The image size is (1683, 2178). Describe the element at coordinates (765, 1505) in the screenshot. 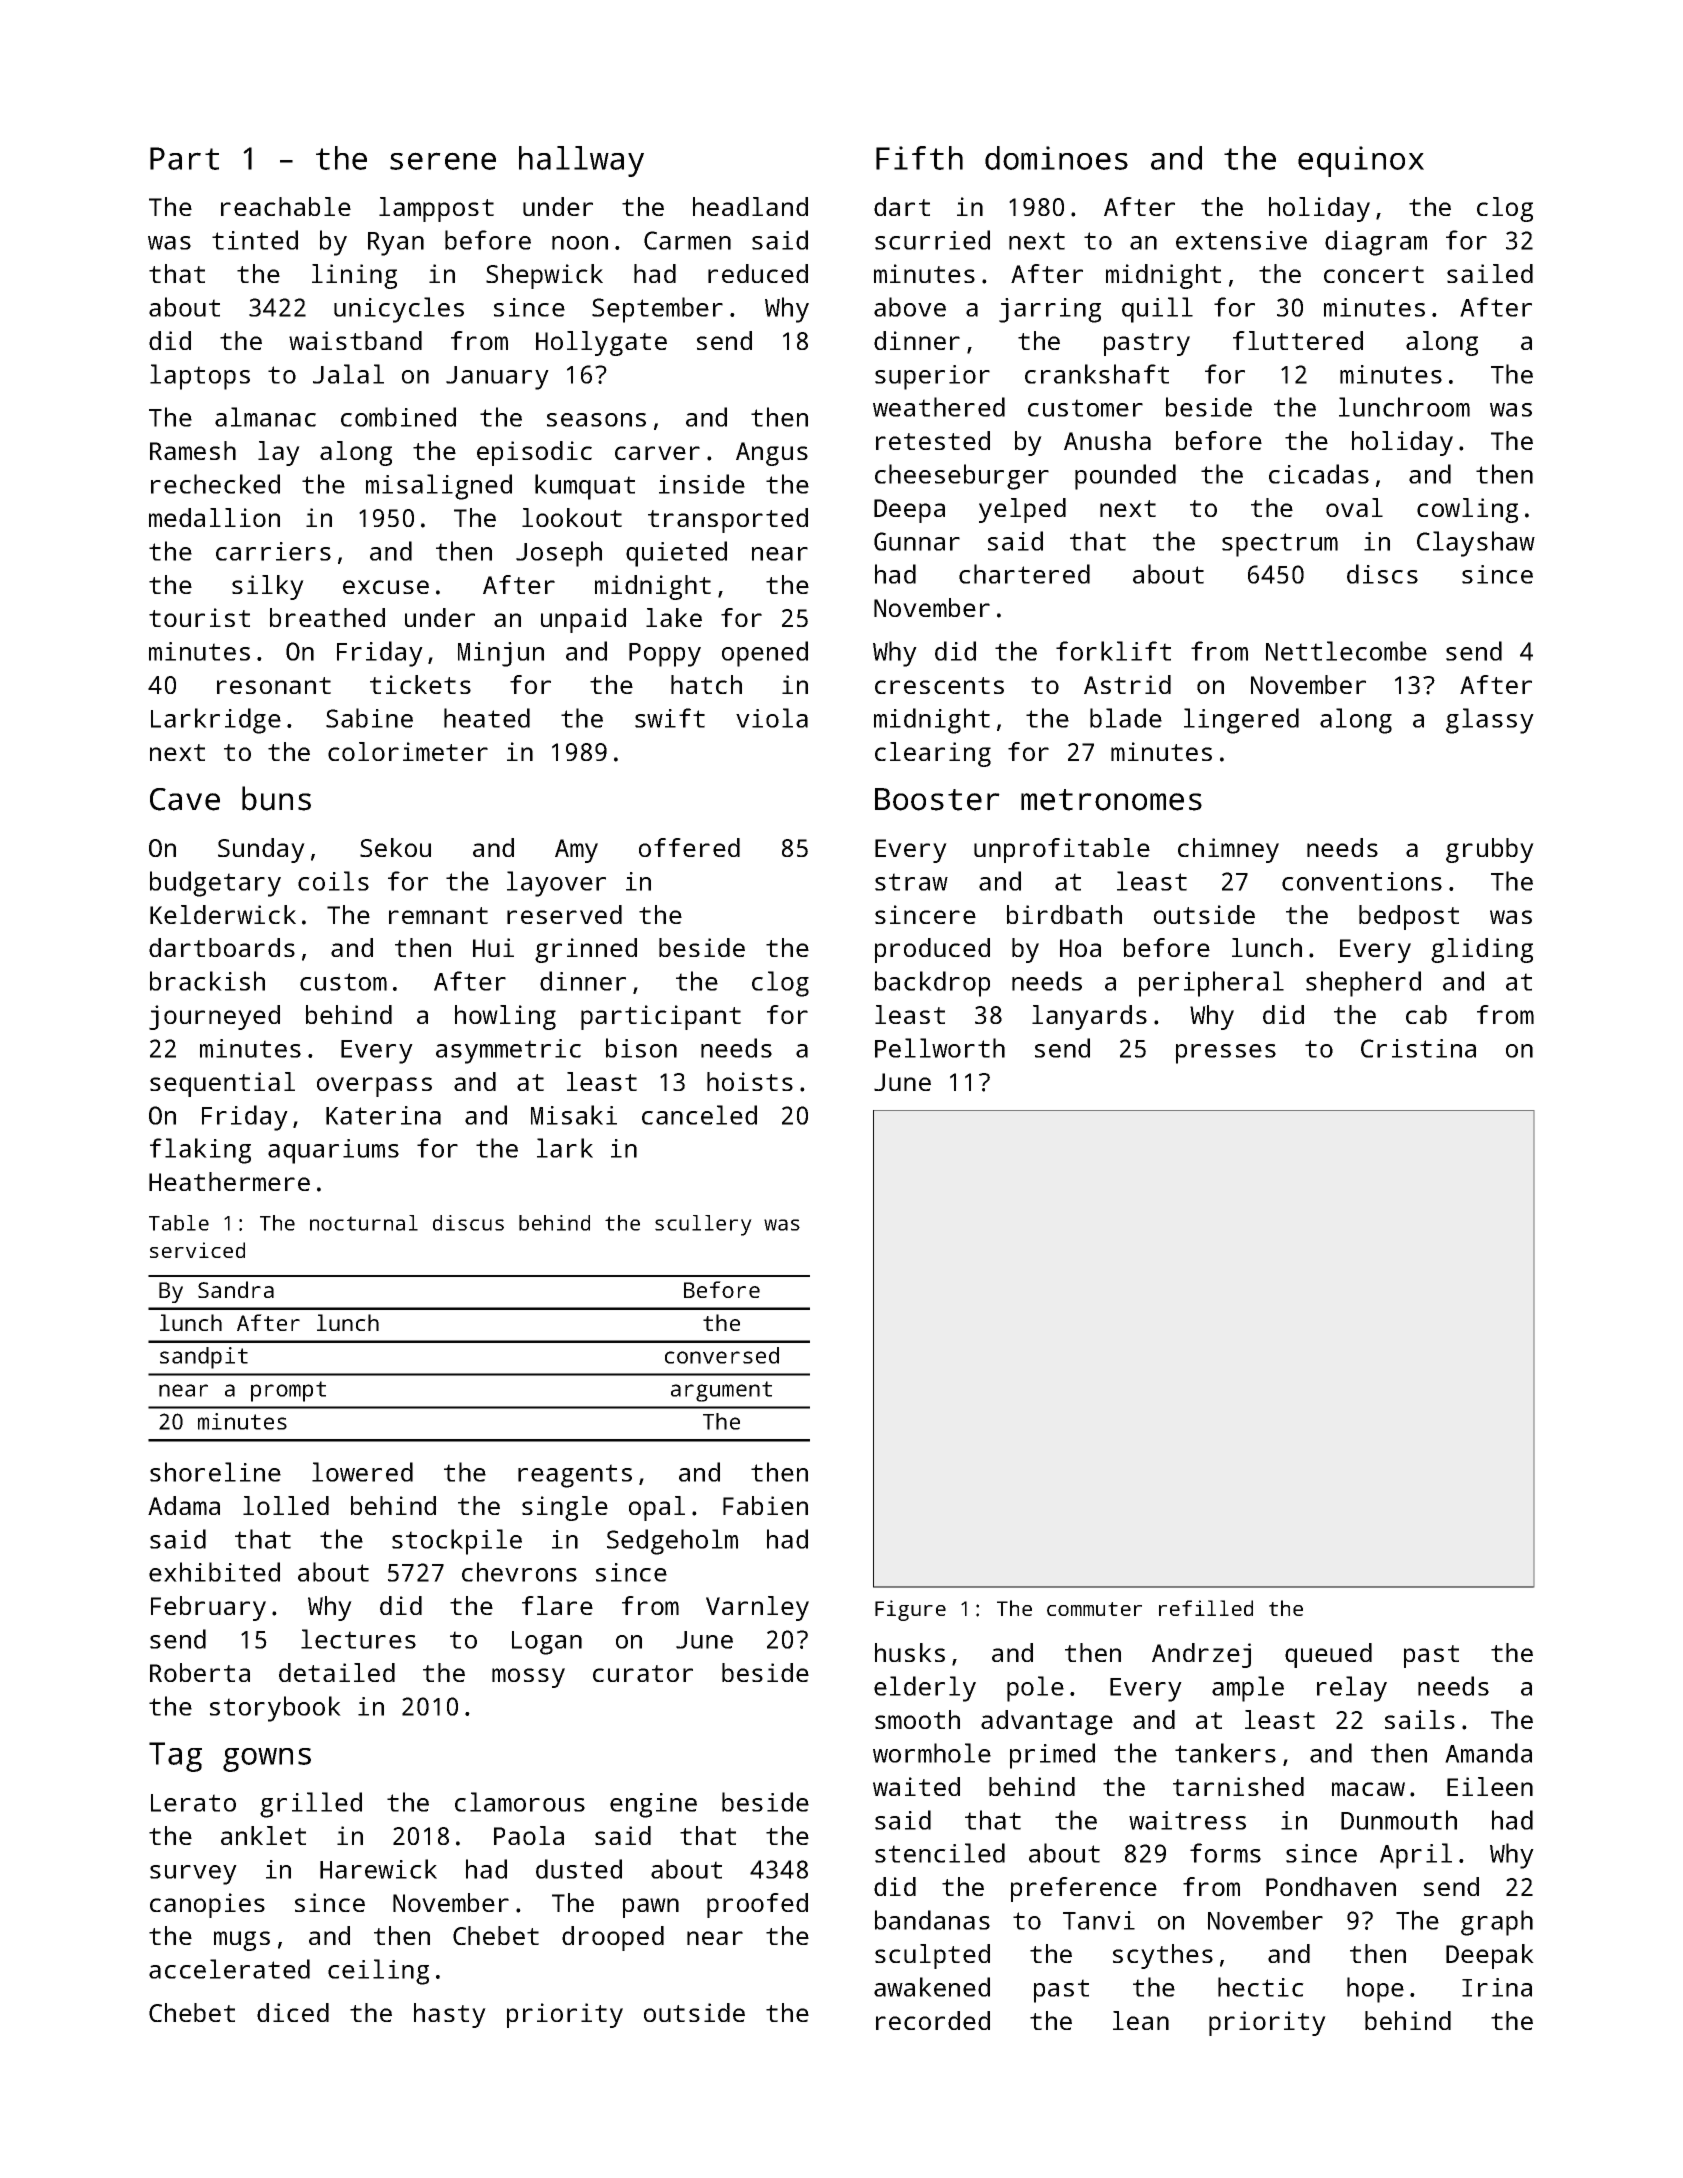

I see `Fabien` at that location.
